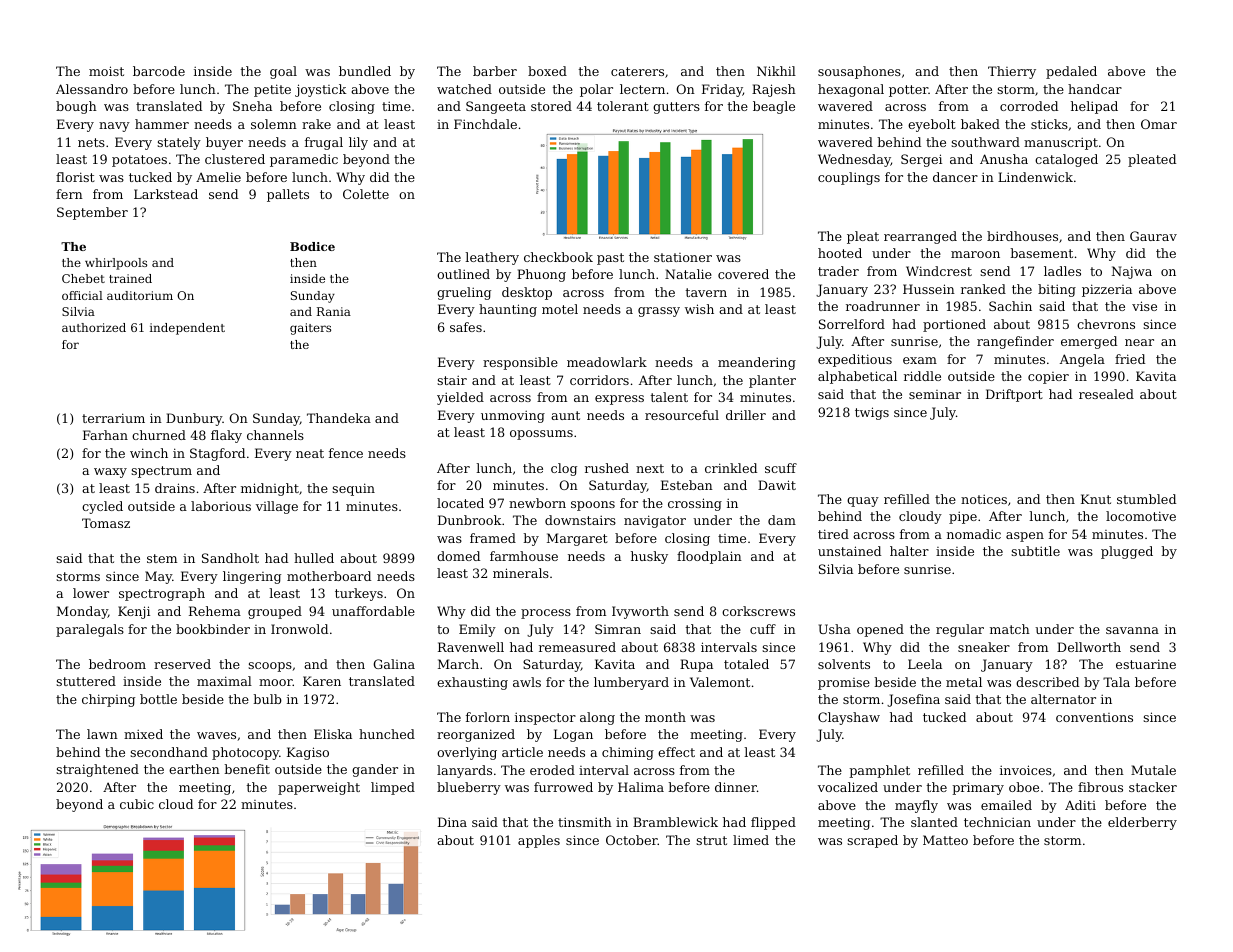 This screenshot has width=1233, height=952. I want to click on cubic, so click(137, 804).
